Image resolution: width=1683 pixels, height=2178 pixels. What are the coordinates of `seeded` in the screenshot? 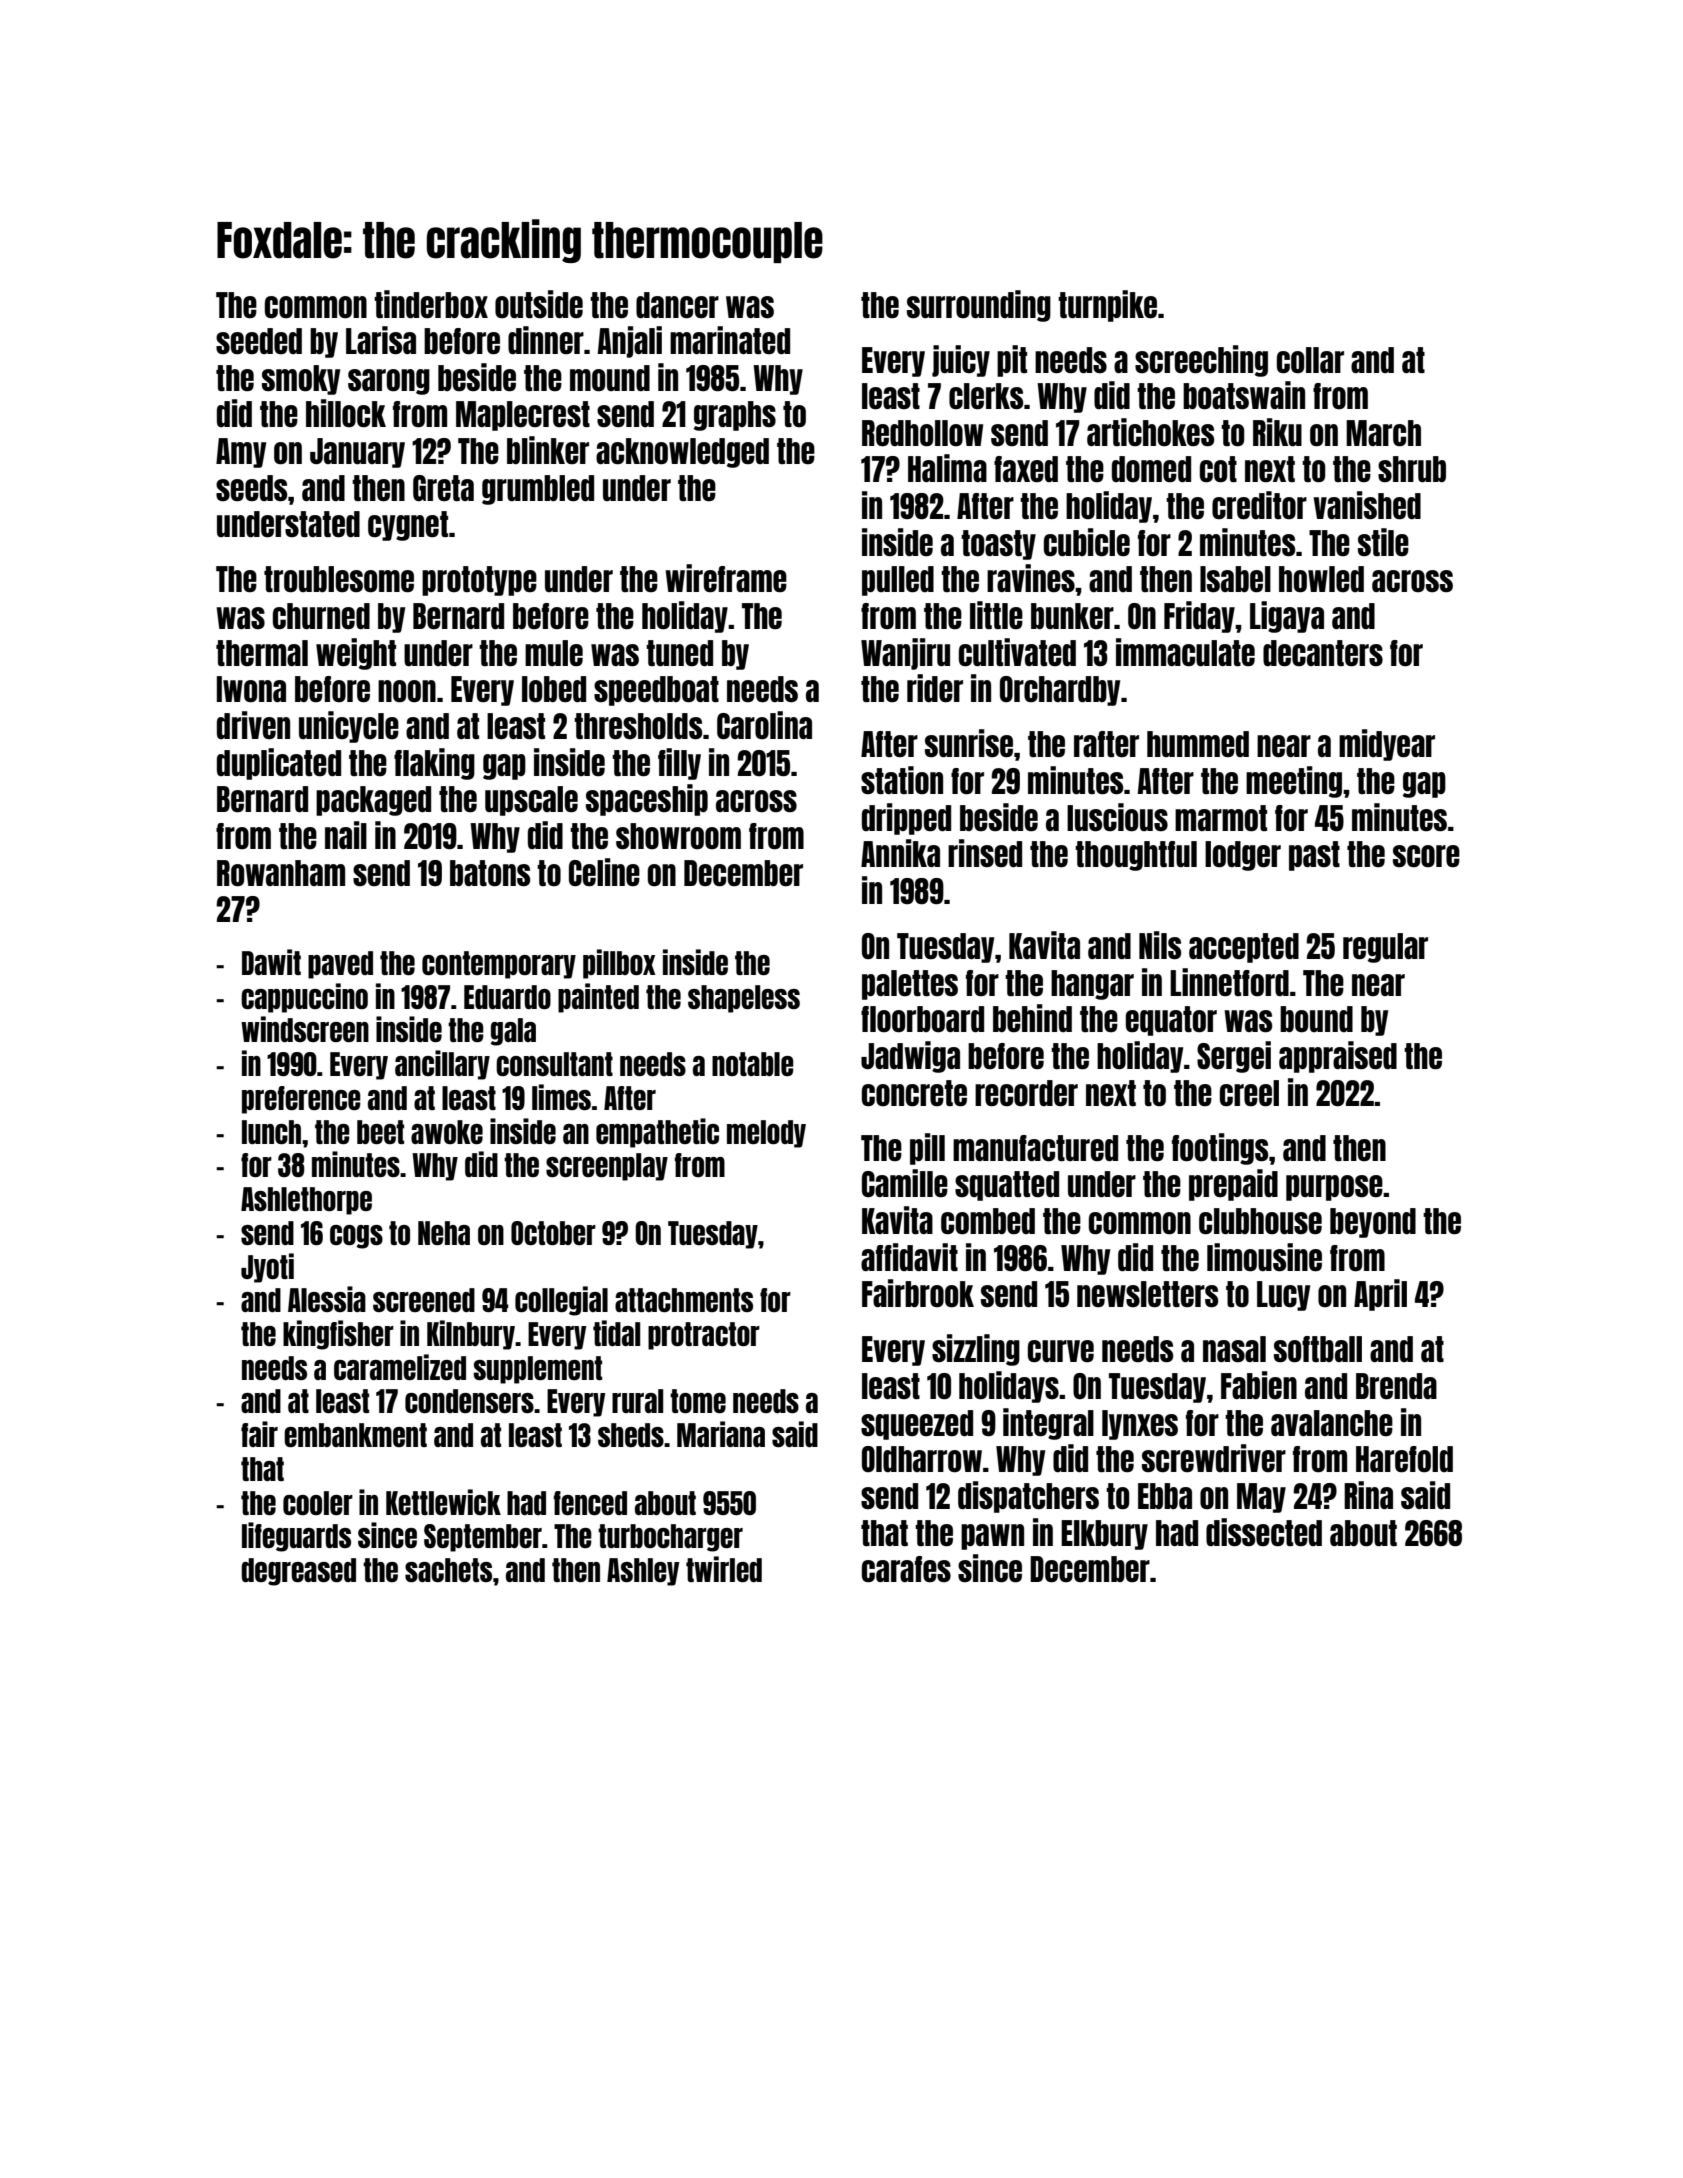 It's located at (259, 341).
